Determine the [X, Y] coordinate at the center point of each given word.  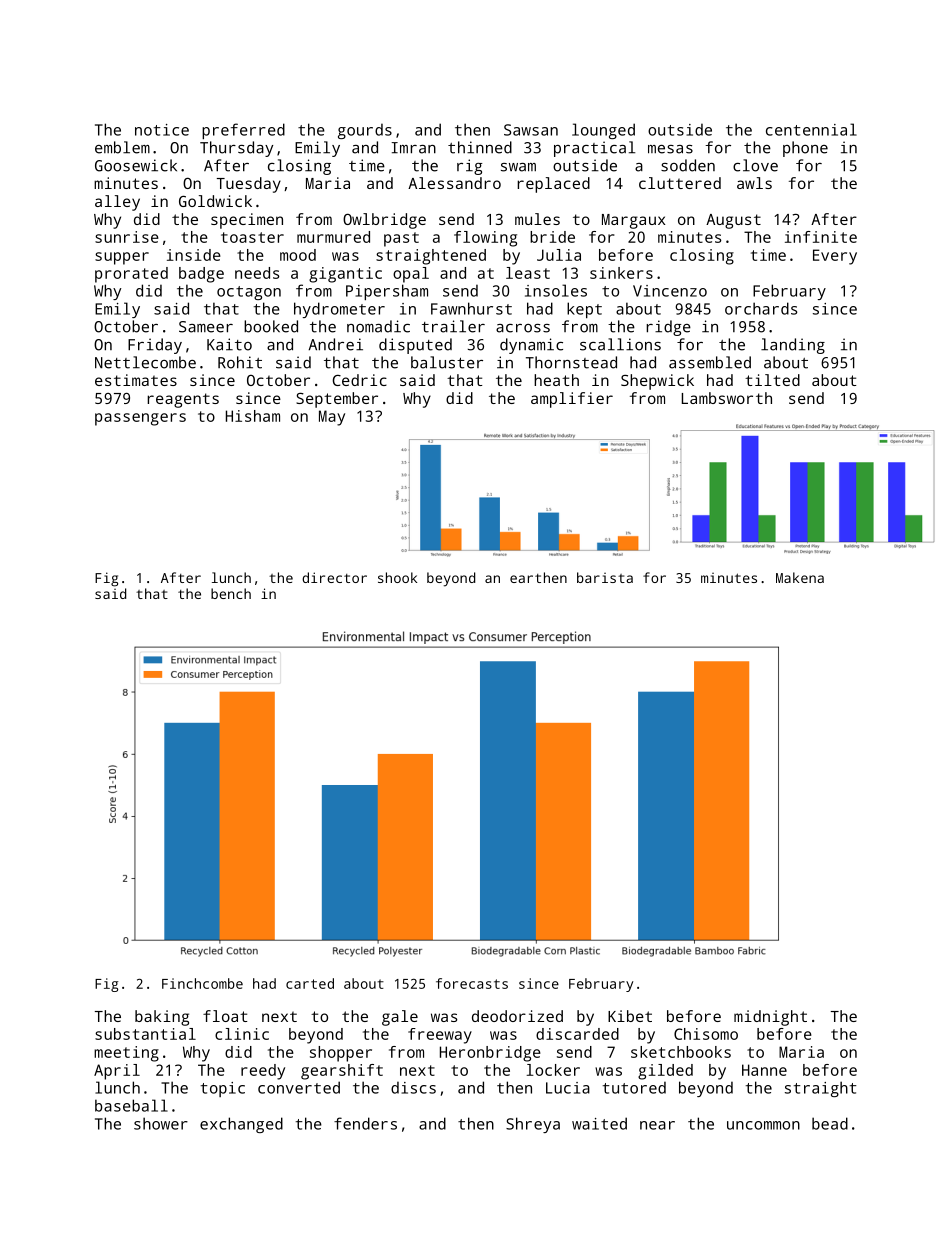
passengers [140, 419]
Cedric [359, 380]
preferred [243, 131]
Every [835, 257]
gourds [365, 131]
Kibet [630, 1016]
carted [310, 983]
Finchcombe [202, 983]
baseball [131, 1105]
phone [805, 149]
